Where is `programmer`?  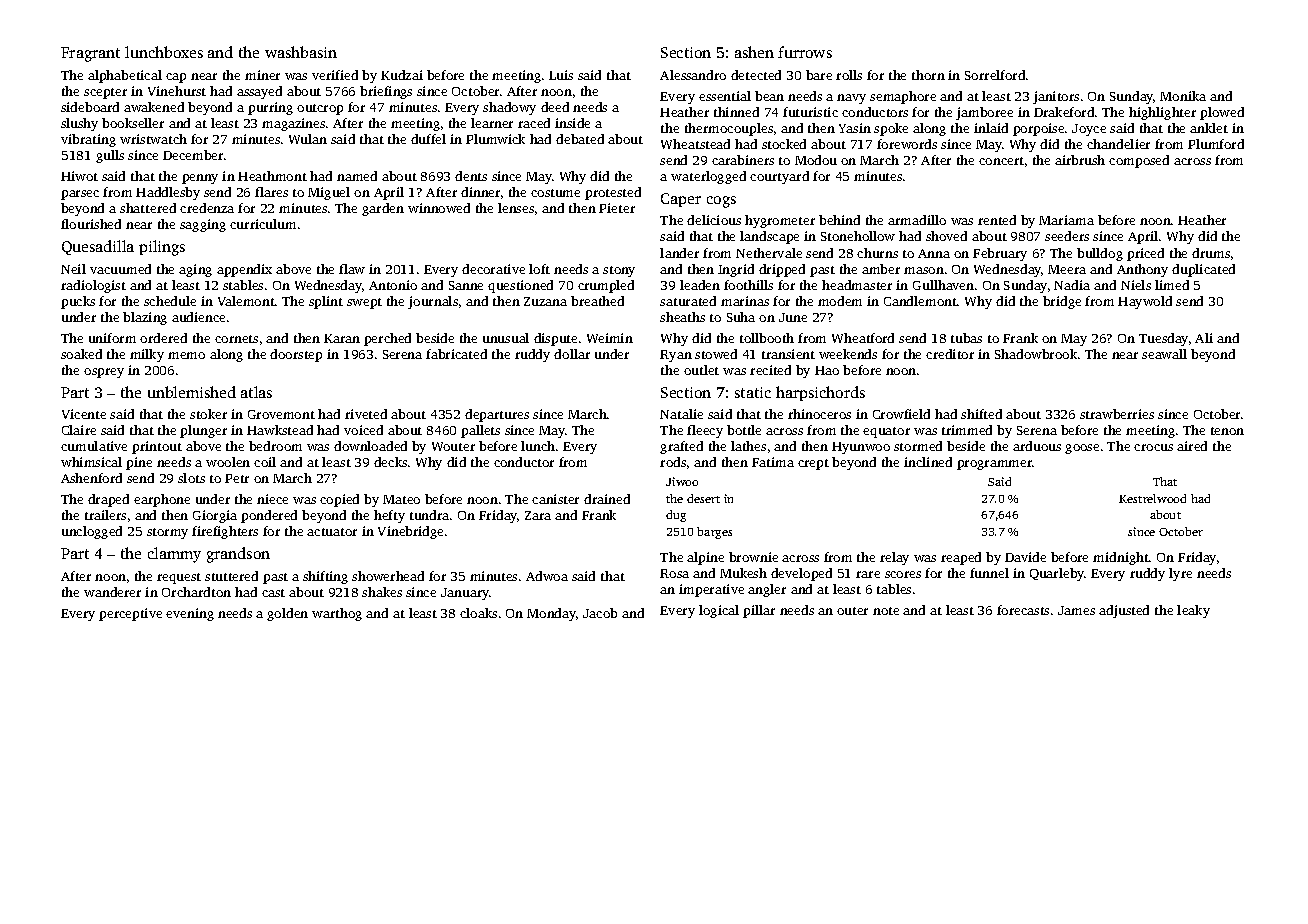
programmer is located at coordinates (995, 465).
